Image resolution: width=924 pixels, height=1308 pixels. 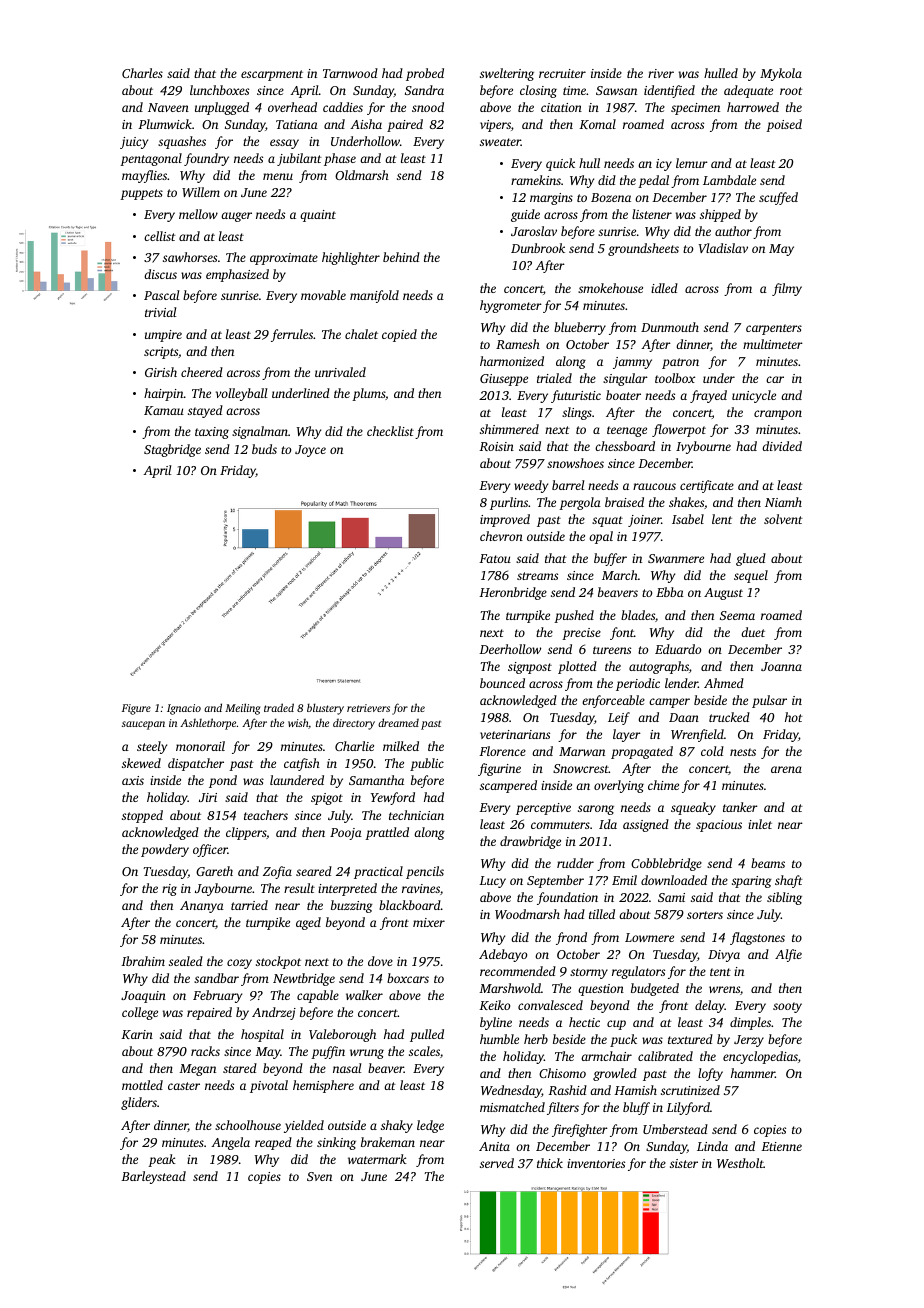 I want to click on Jiri, so click(x=208, y=797).
